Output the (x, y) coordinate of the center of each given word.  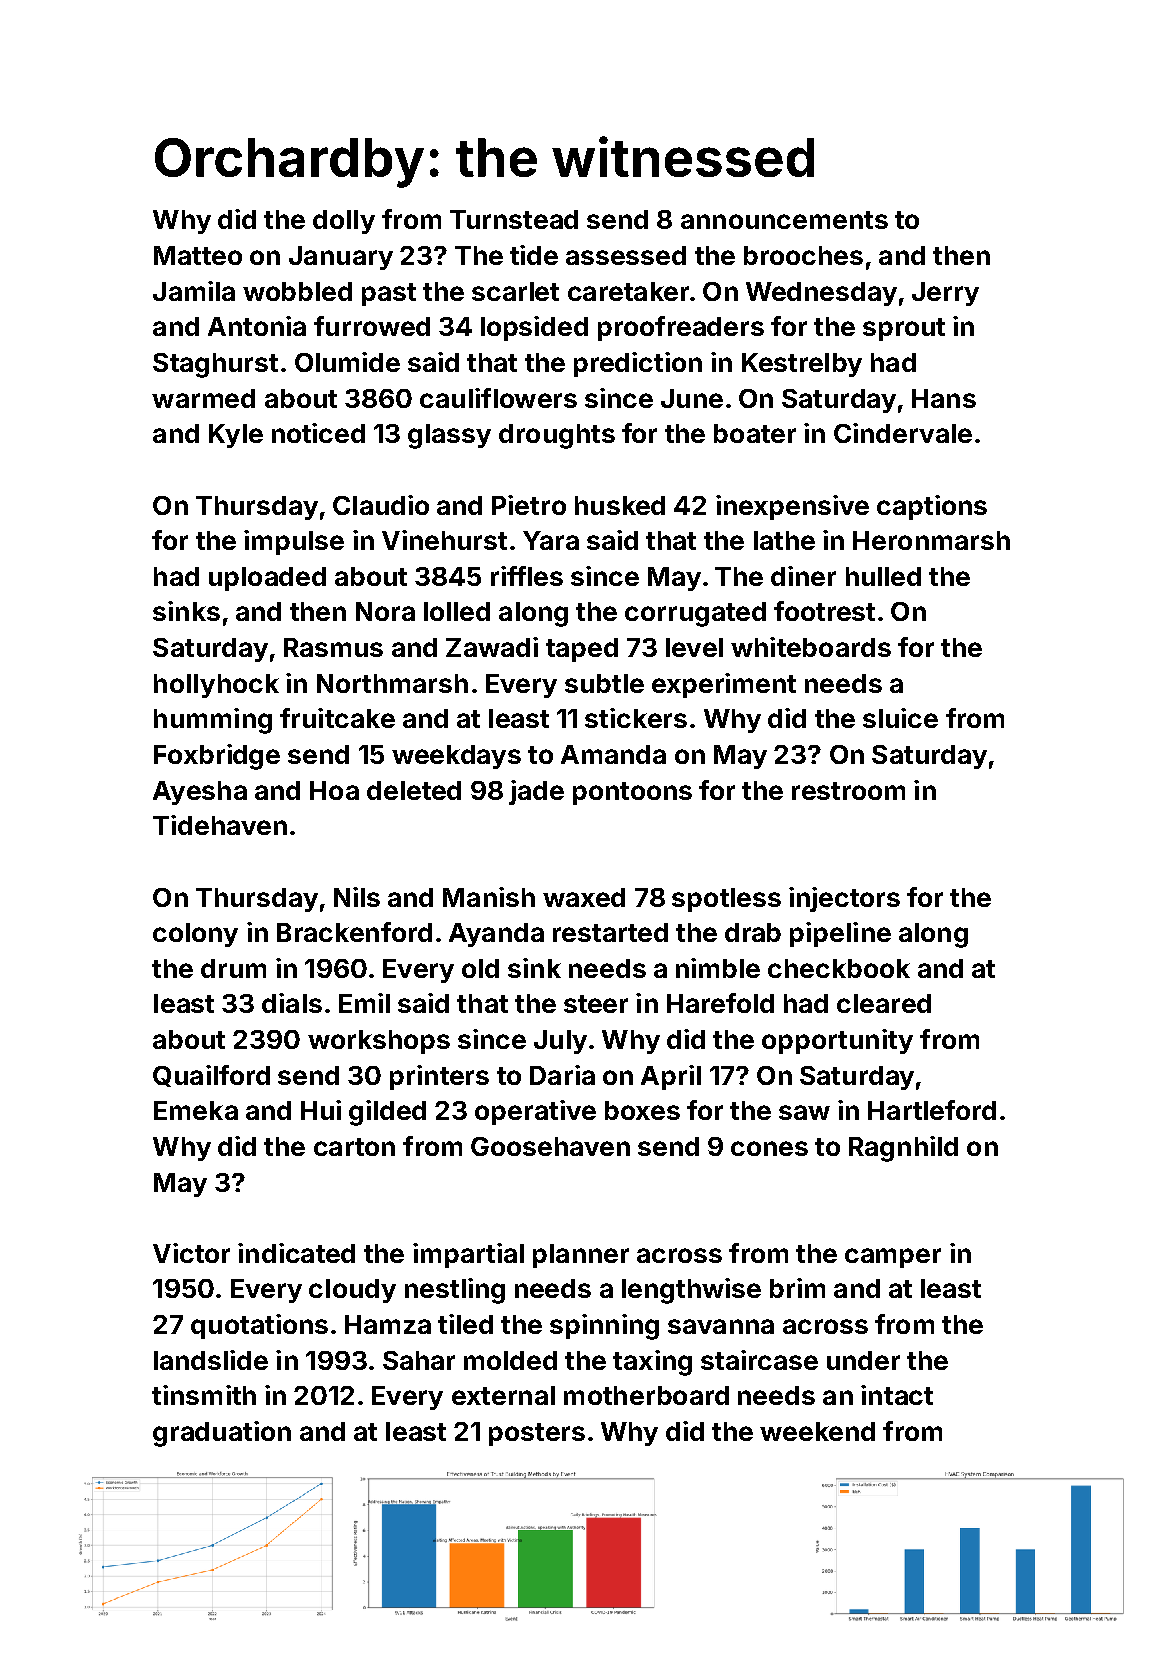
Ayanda (496, 935)
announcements (784, 220)
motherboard (646, 1395)
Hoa (334, 790)
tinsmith (204, 1395)
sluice (900, 718)
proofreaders (681, 328)
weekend (817, 1431)
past (389, 294)
